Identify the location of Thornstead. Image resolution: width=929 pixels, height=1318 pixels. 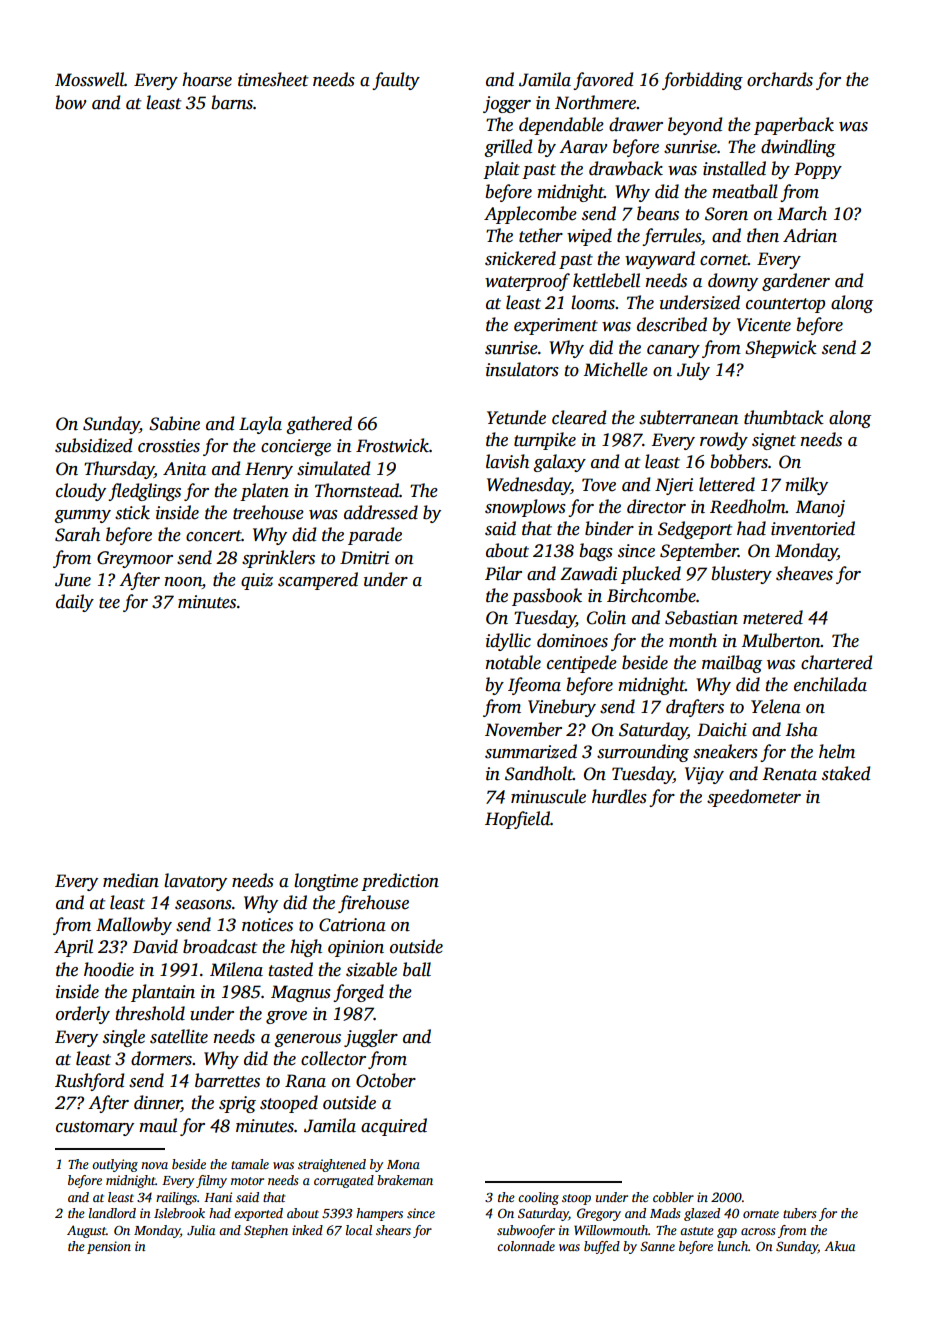
(357, 490).
